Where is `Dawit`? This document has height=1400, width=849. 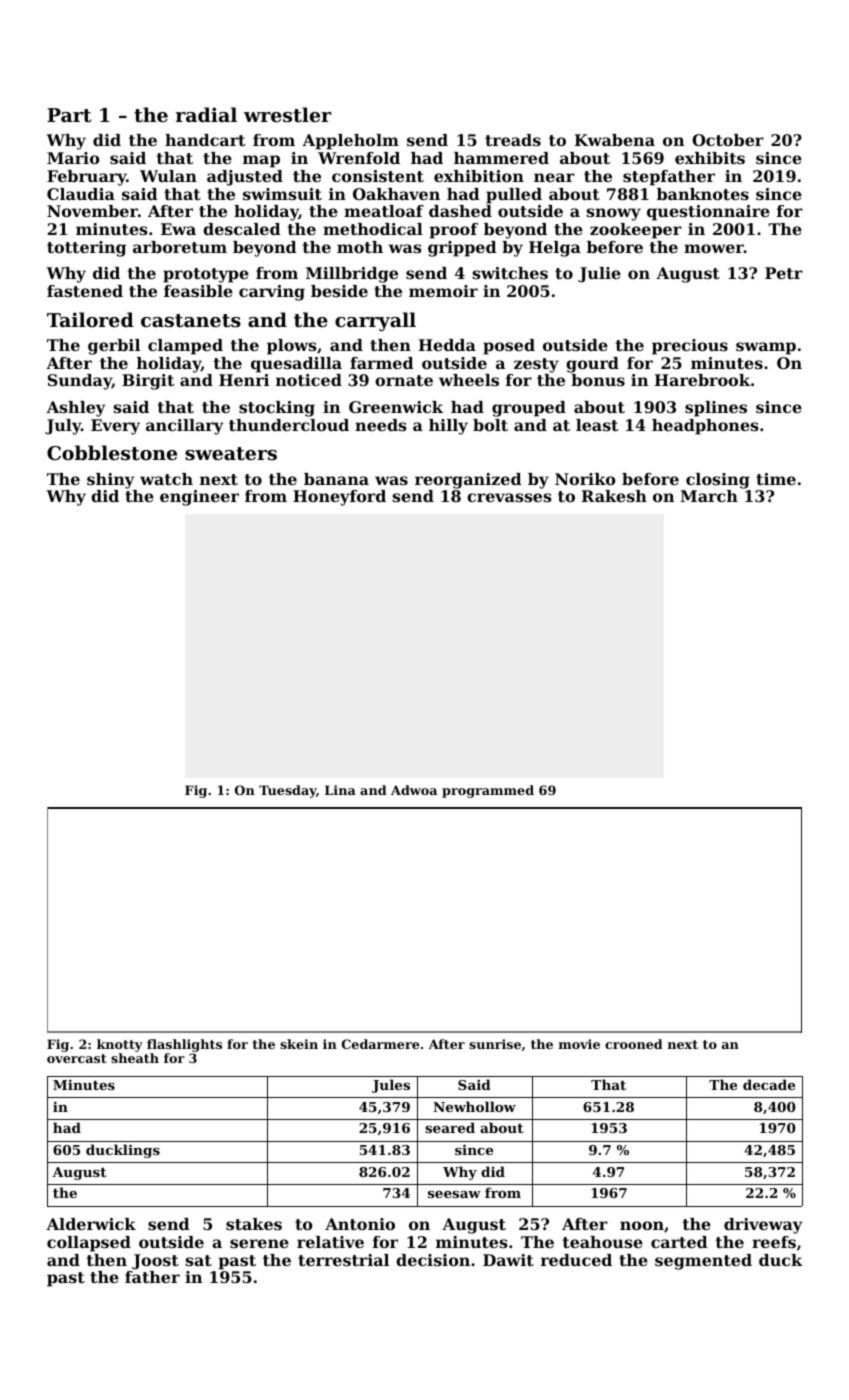 Dawit is located at coordinates (508, 1260).
